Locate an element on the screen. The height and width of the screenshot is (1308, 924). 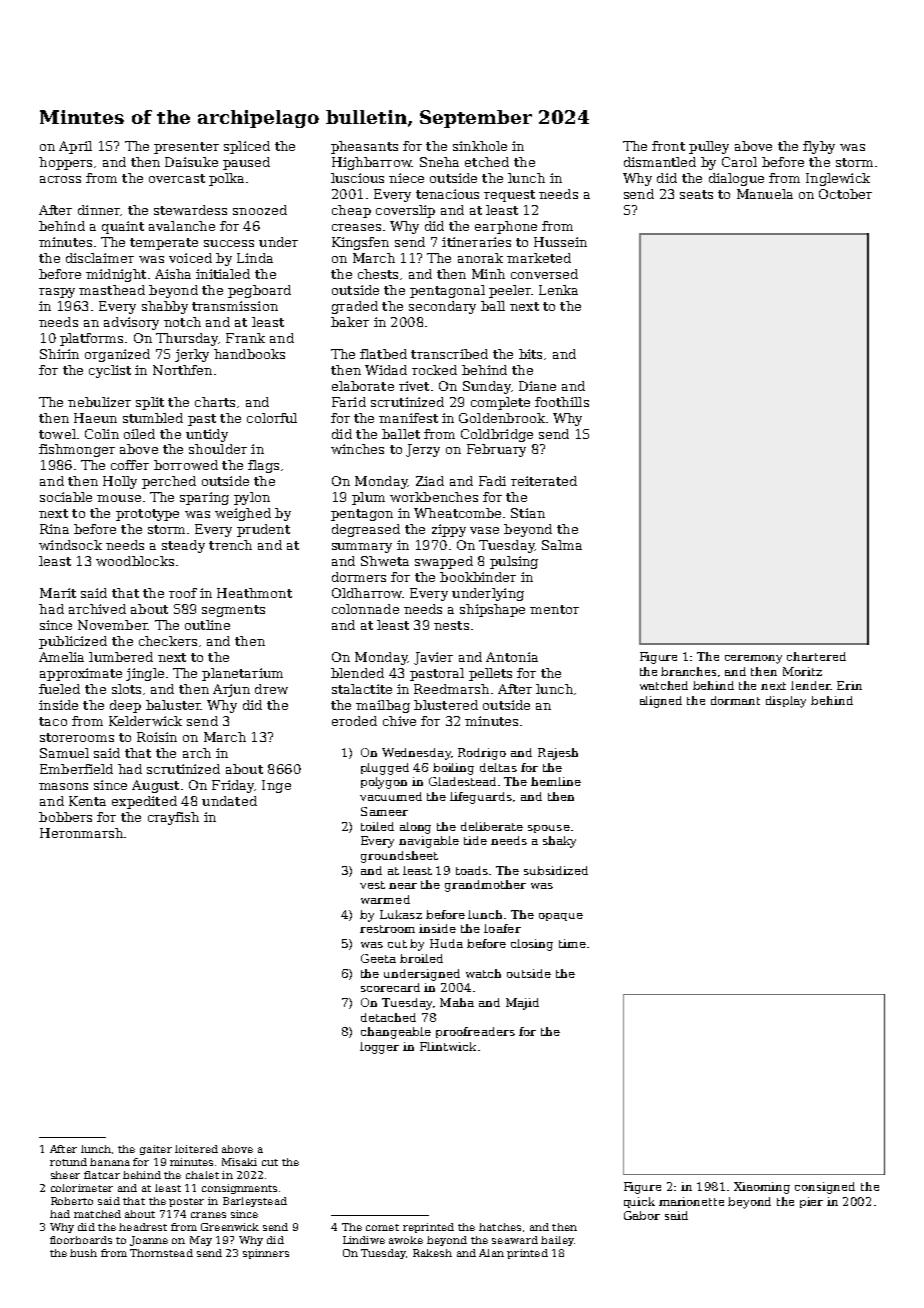
chartered is located at coordinates (816, 656).
